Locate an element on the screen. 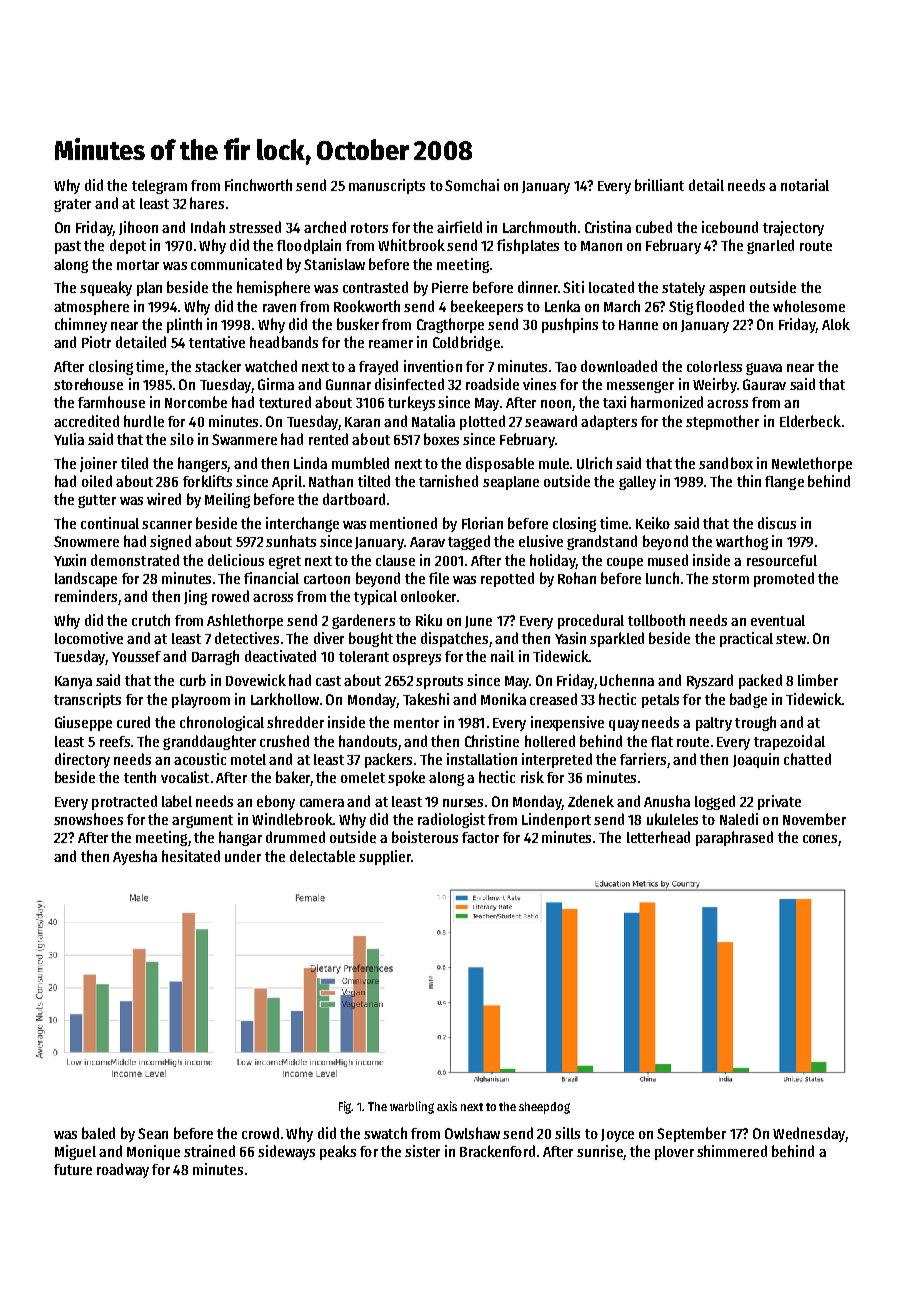 This screenshot has width=908, height=1316. brilliant is located at coordinates (659, 185).
